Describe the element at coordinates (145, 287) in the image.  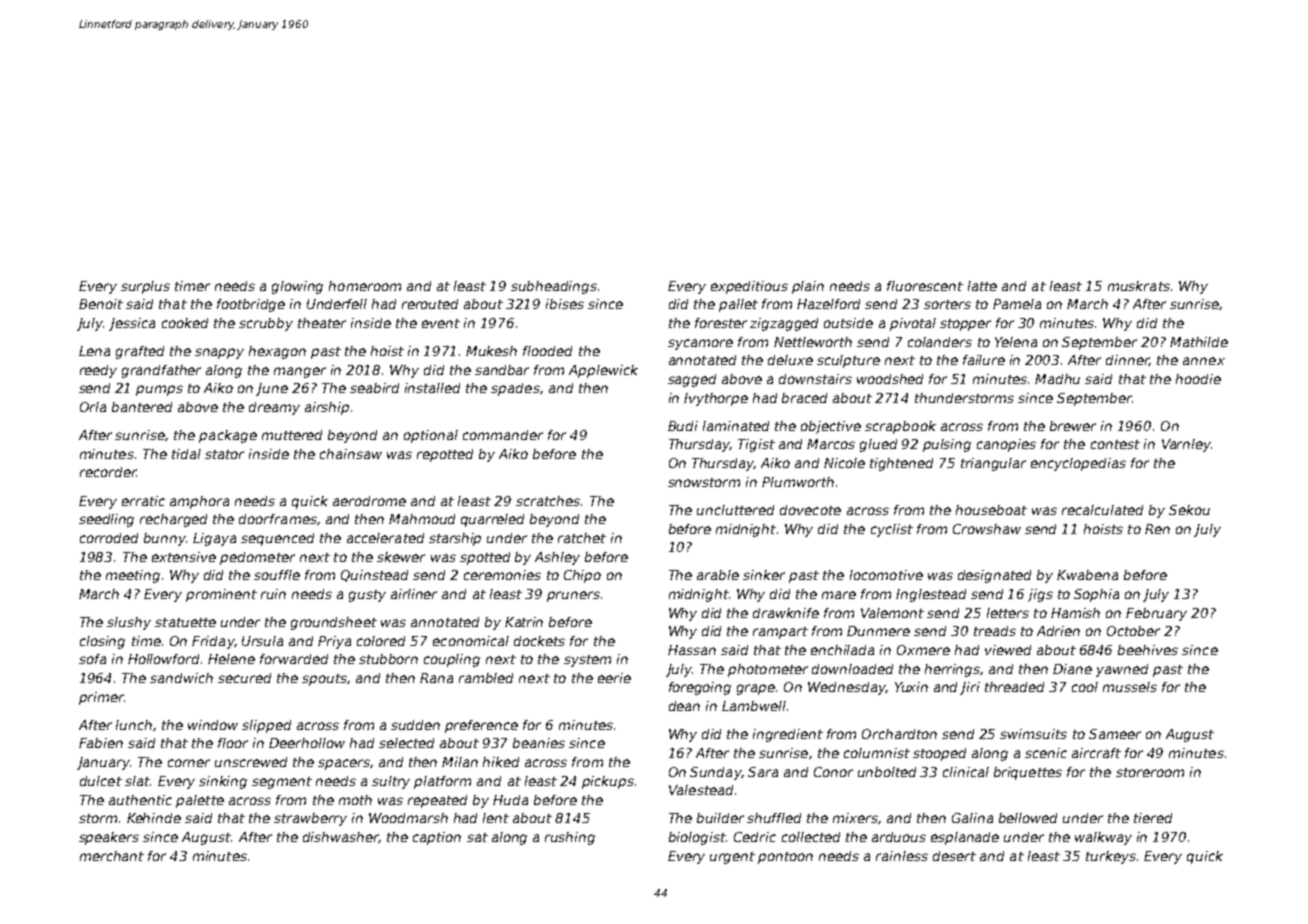
I see `surplus` at that location.
